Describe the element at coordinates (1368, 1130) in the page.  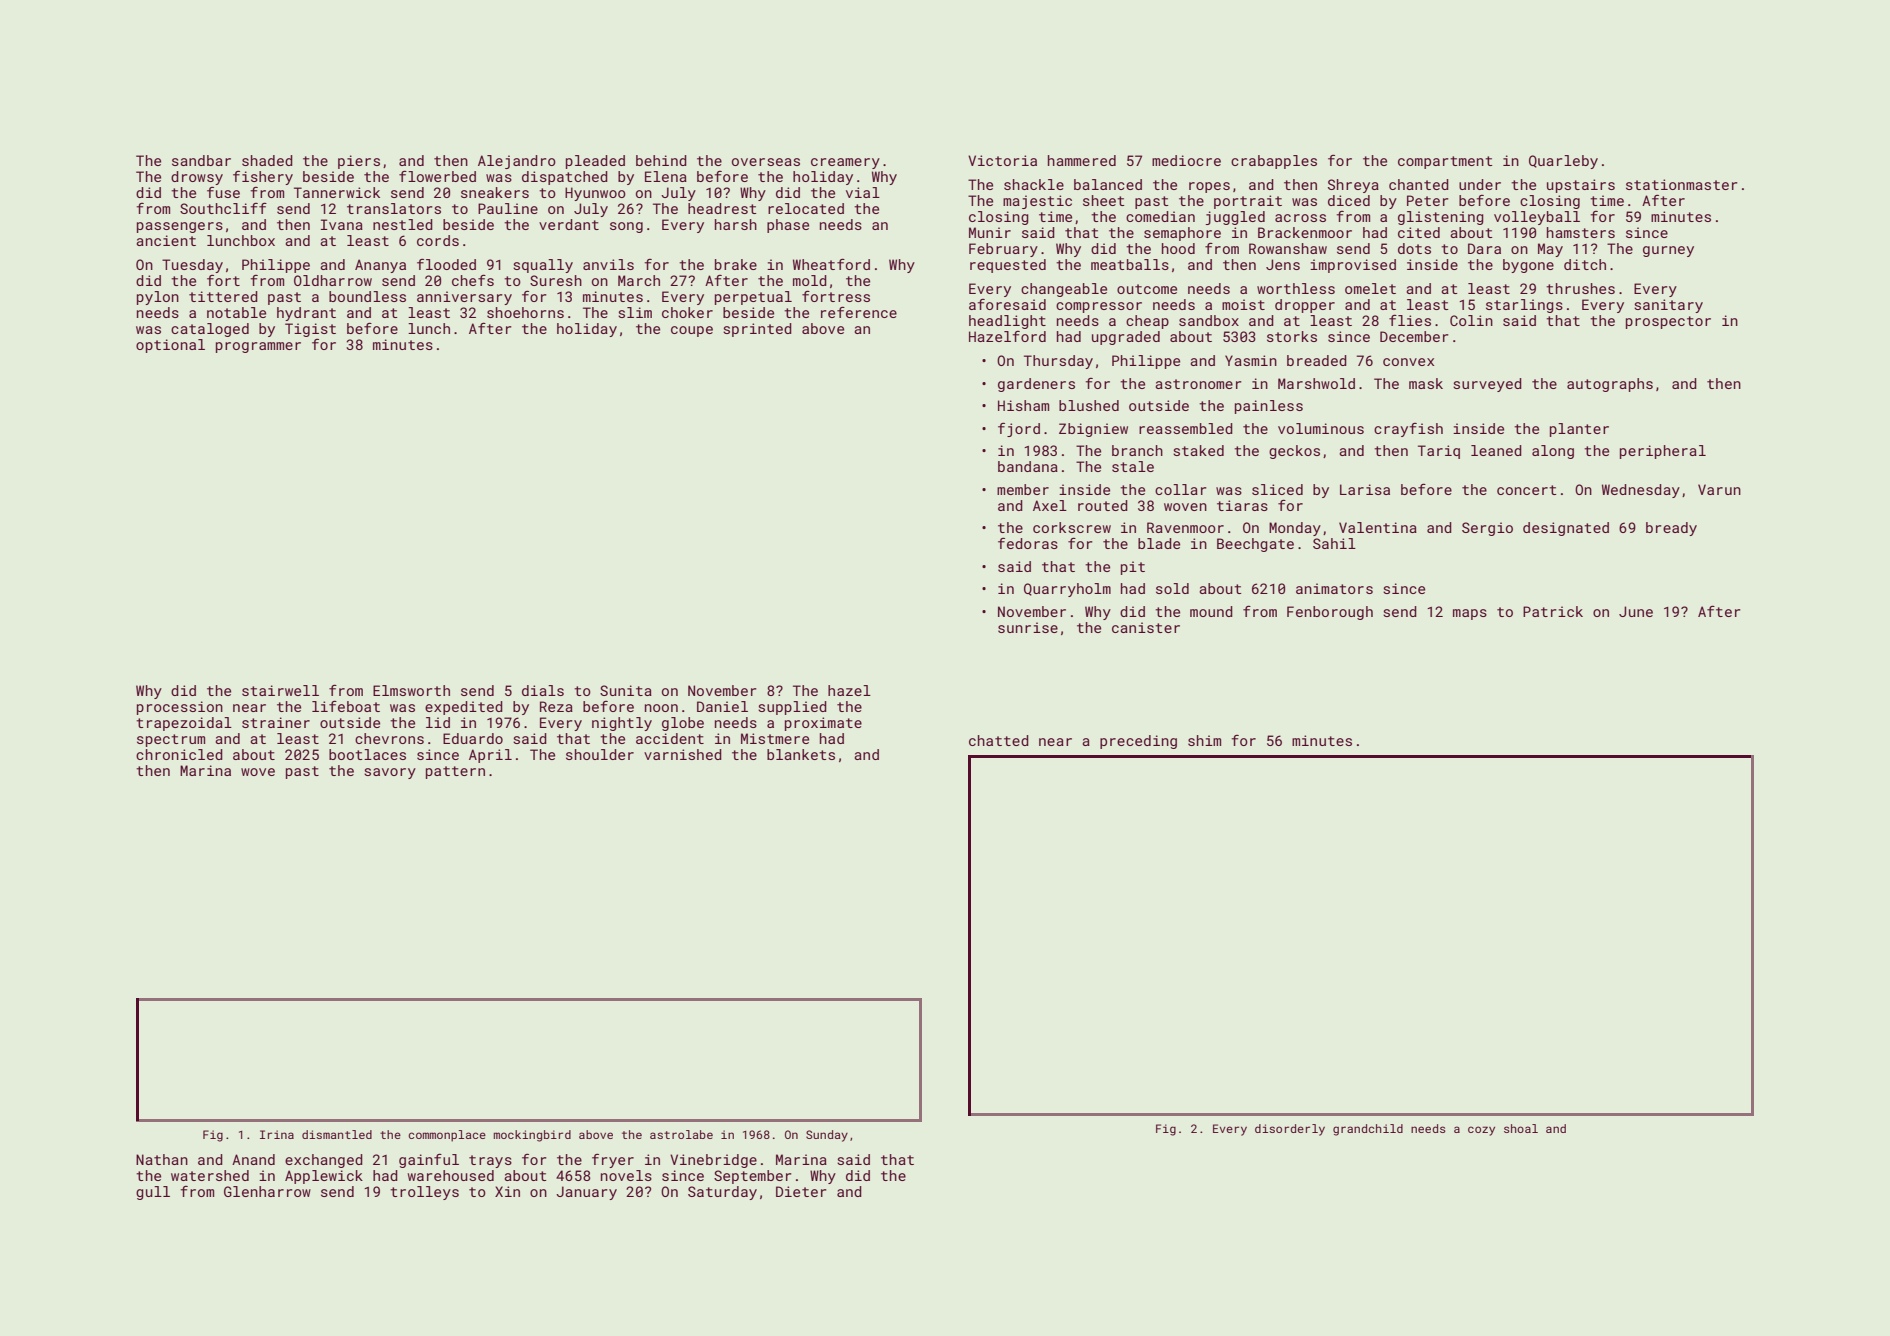
I see `grandchild` at that location.
